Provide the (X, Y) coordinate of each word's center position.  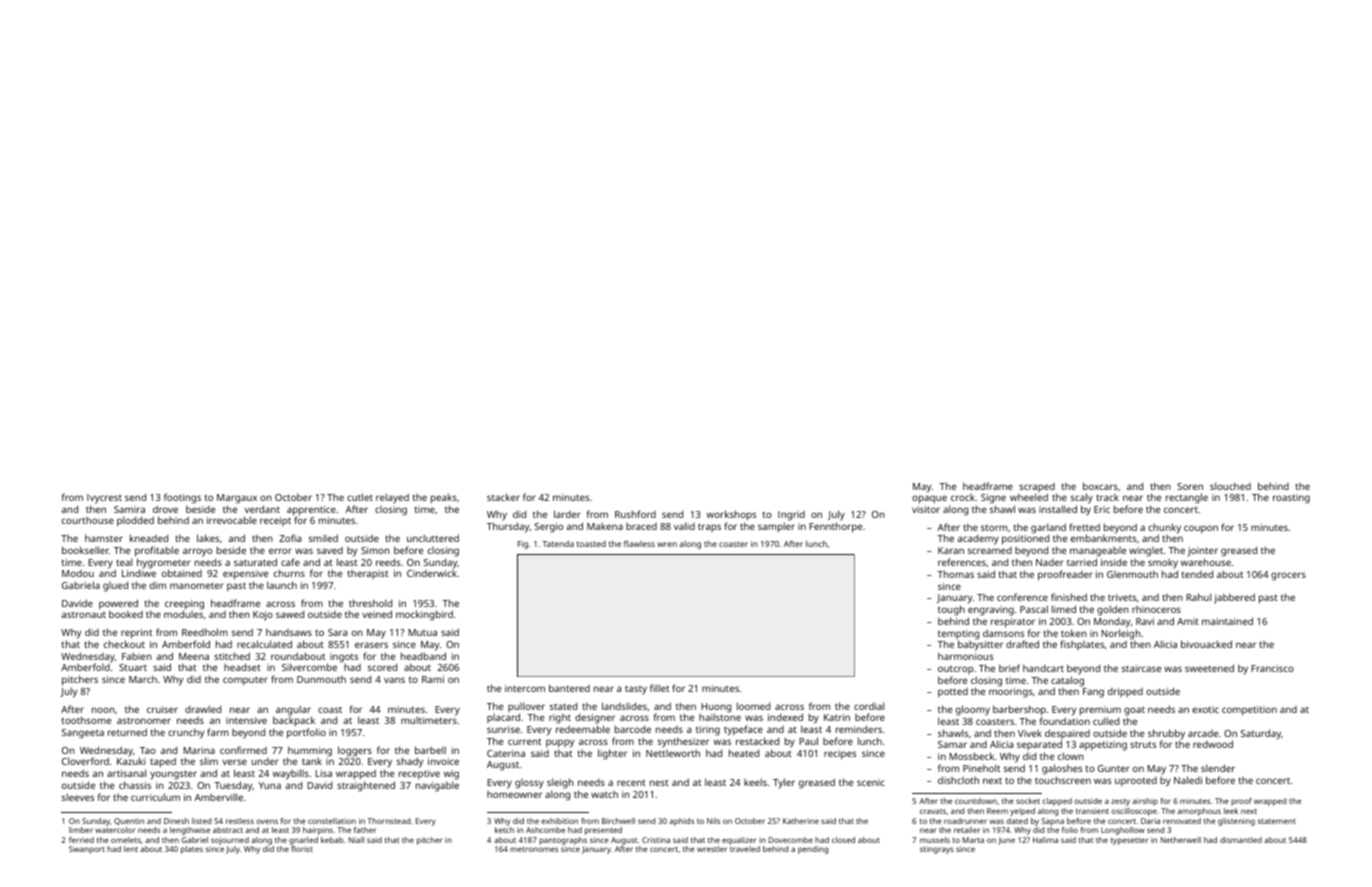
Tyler (784, 783)
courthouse (88, 520)
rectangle (1187, 498)
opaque (929, 499)
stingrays (937, 850)
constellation (332, 821)
